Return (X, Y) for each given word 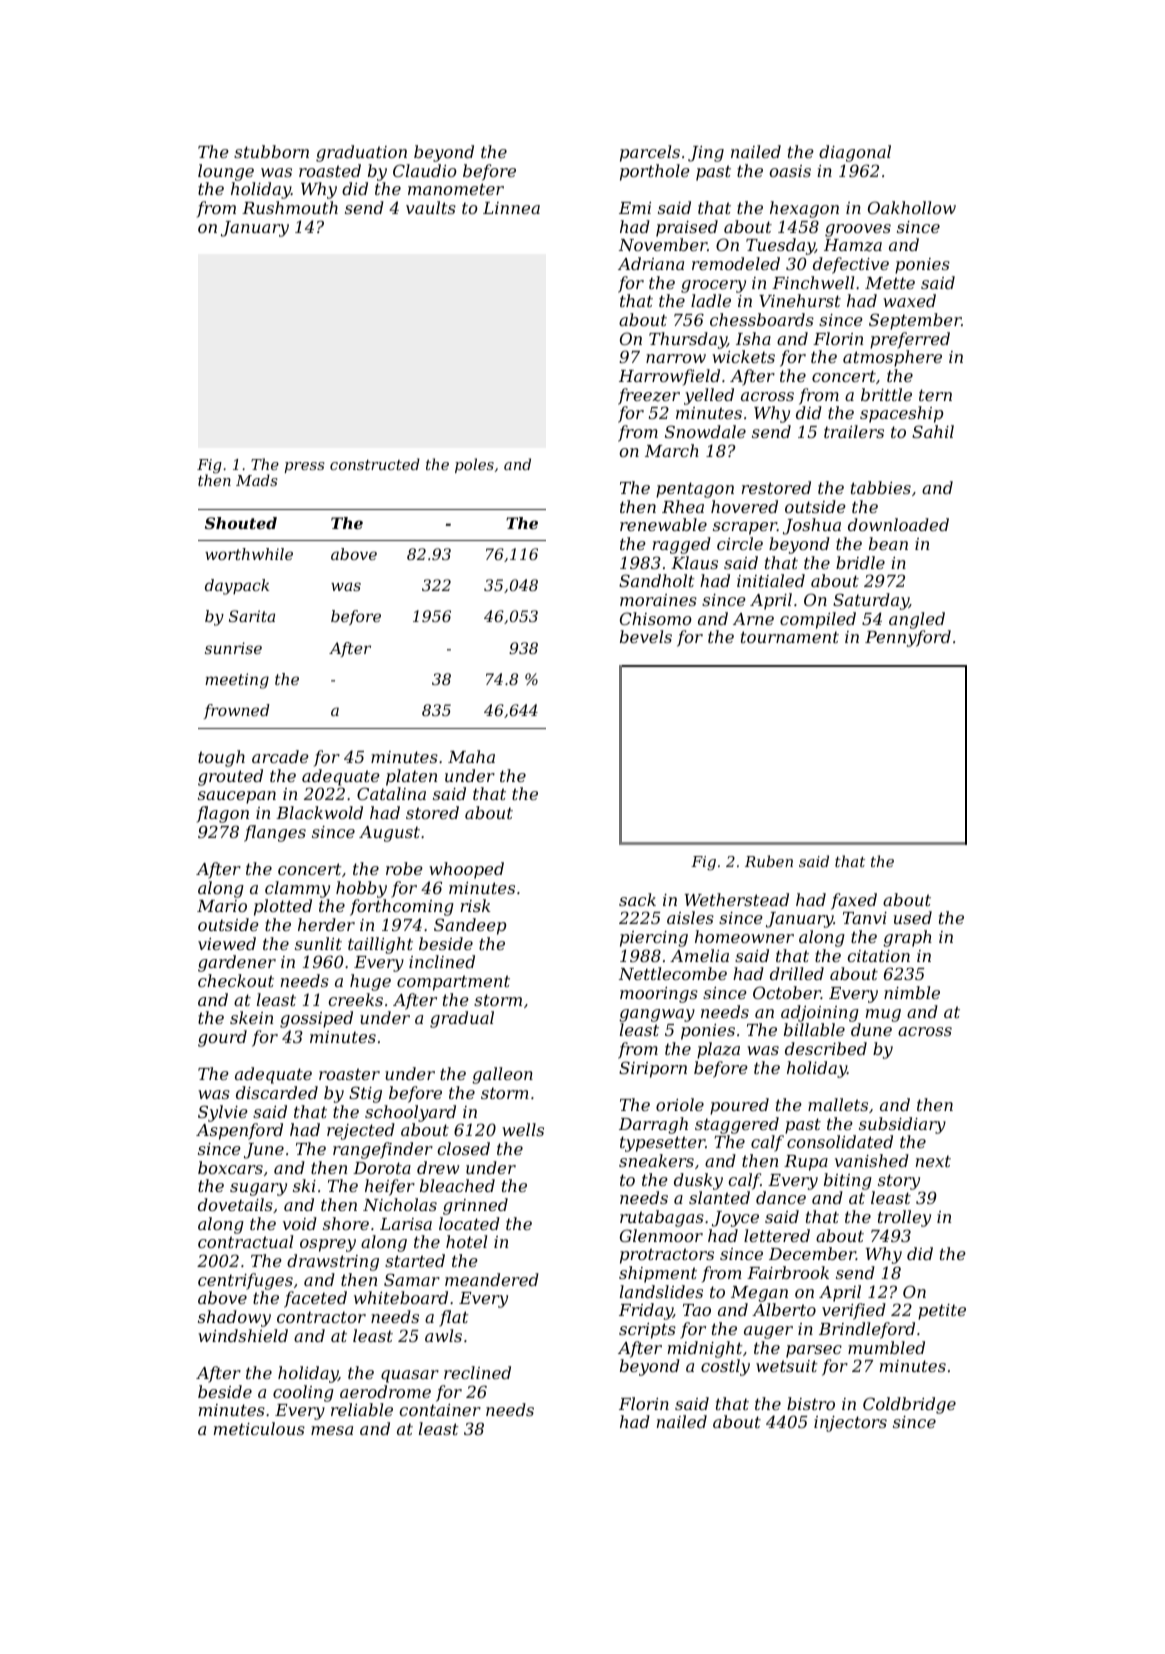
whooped (466, 870)
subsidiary (902, 1125)
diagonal (855, 153)
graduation (361, 153)
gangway (657, 1015)
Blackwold (319, 812)
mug (883, 1015)
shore (346, 1223)
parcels (650, 153)
